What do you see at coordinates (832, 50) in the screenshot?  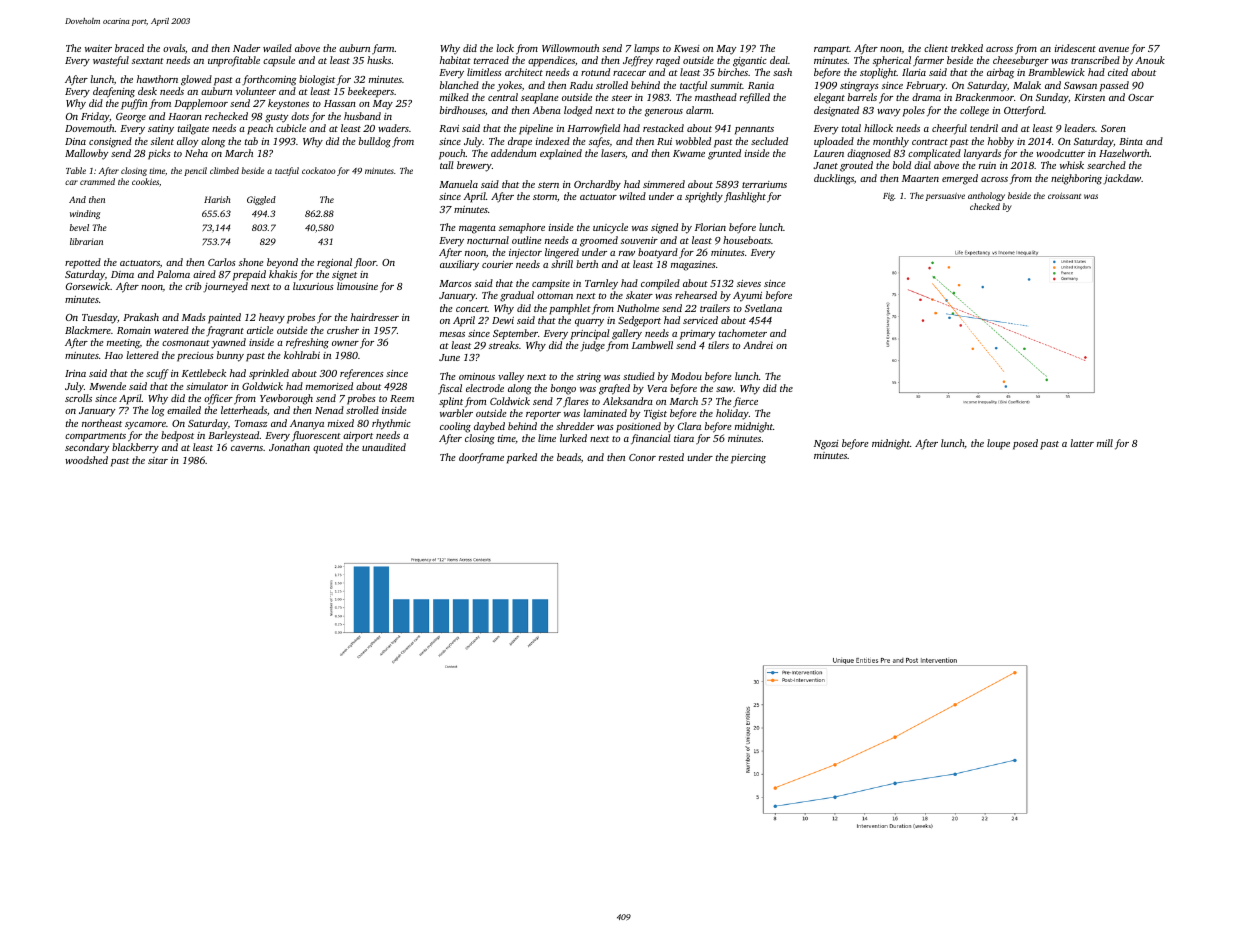 I see `rampart` at bounding box center [832, 50].
